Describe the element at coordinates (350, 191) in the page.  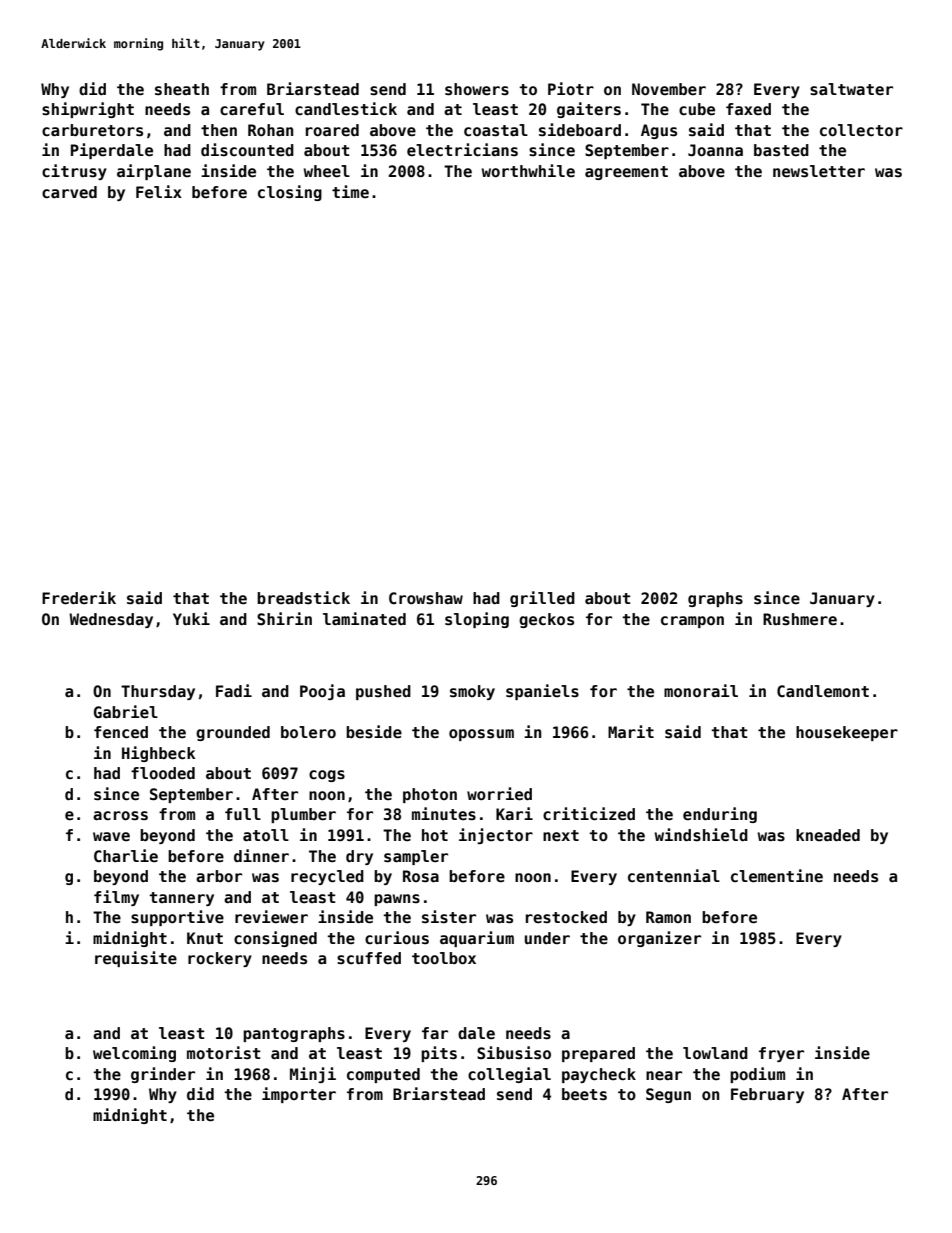
I see `time` at that location.
